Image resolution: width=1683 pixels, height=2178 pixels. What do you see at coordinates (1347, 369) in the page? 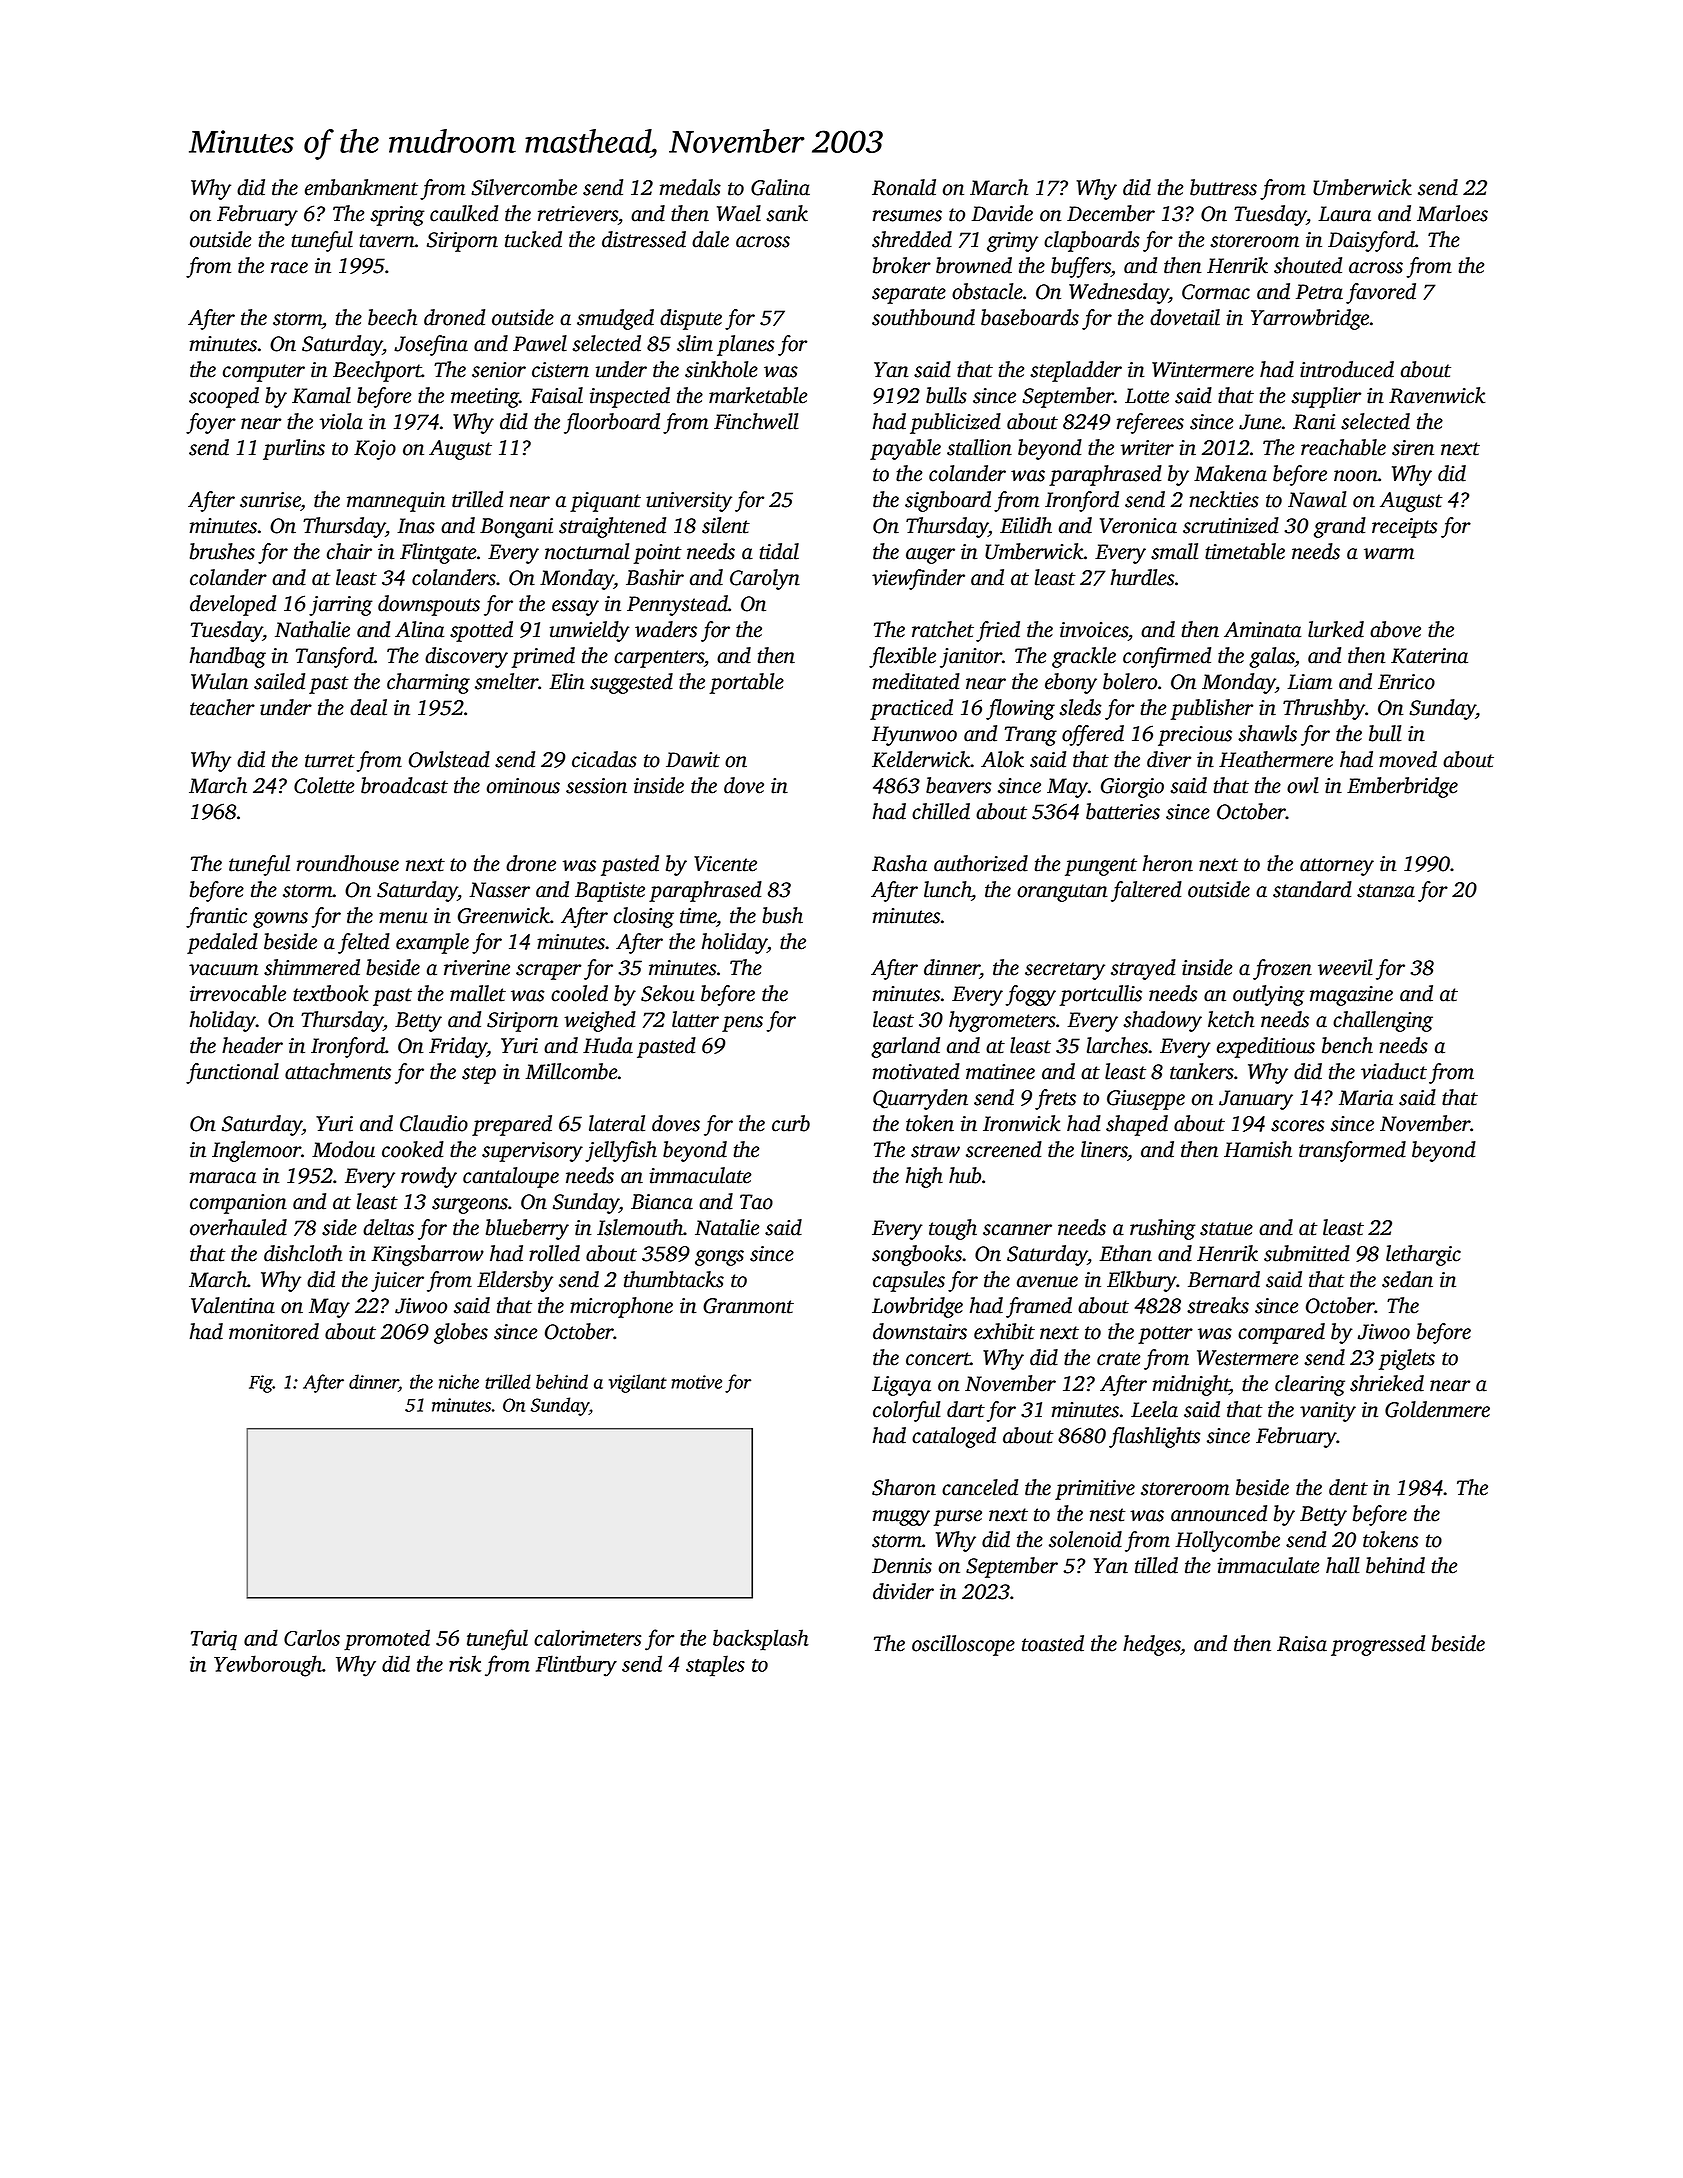
I see `introduced` at bounding box center [1347, 369].
